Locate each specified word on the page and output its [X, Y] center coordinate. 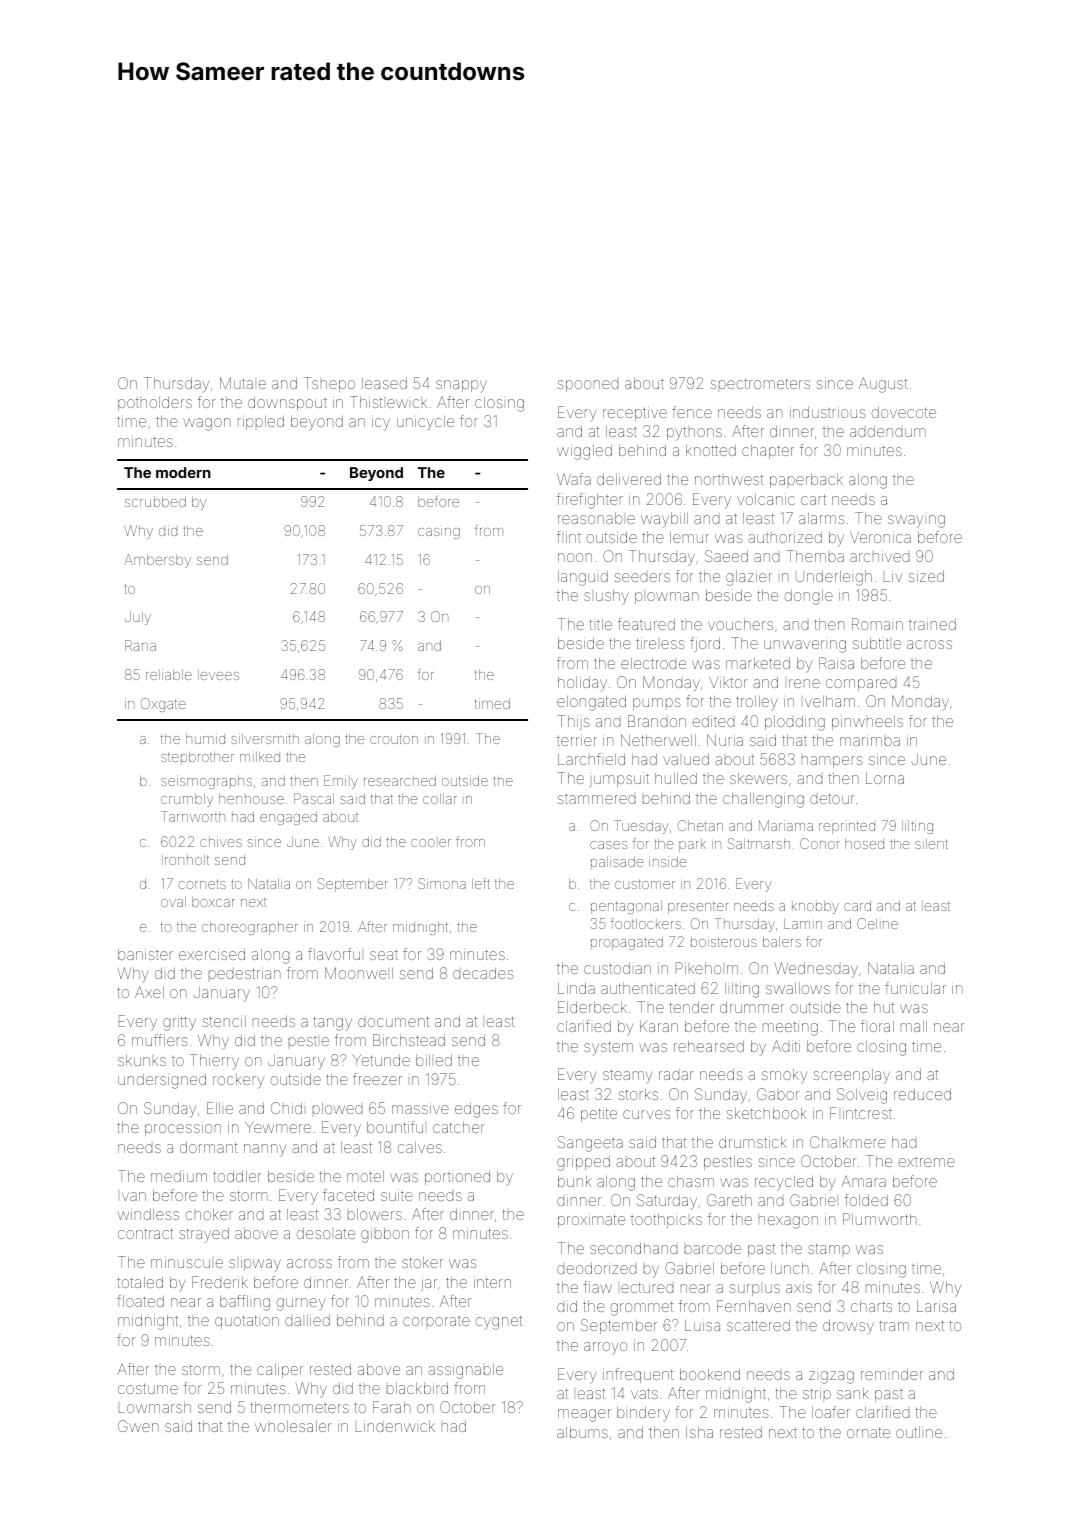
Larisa [936, 1306]
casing [439, 532]
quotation [247, 1322]
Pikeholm [707, 968]
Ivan [134, 1196]
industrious [828, 412]
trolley [757, 703]
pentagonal [626, 907]
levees [218, 675]
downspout [287, 404]
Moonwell [359, 973]
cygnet [499, 1322]
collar [440, 799]
